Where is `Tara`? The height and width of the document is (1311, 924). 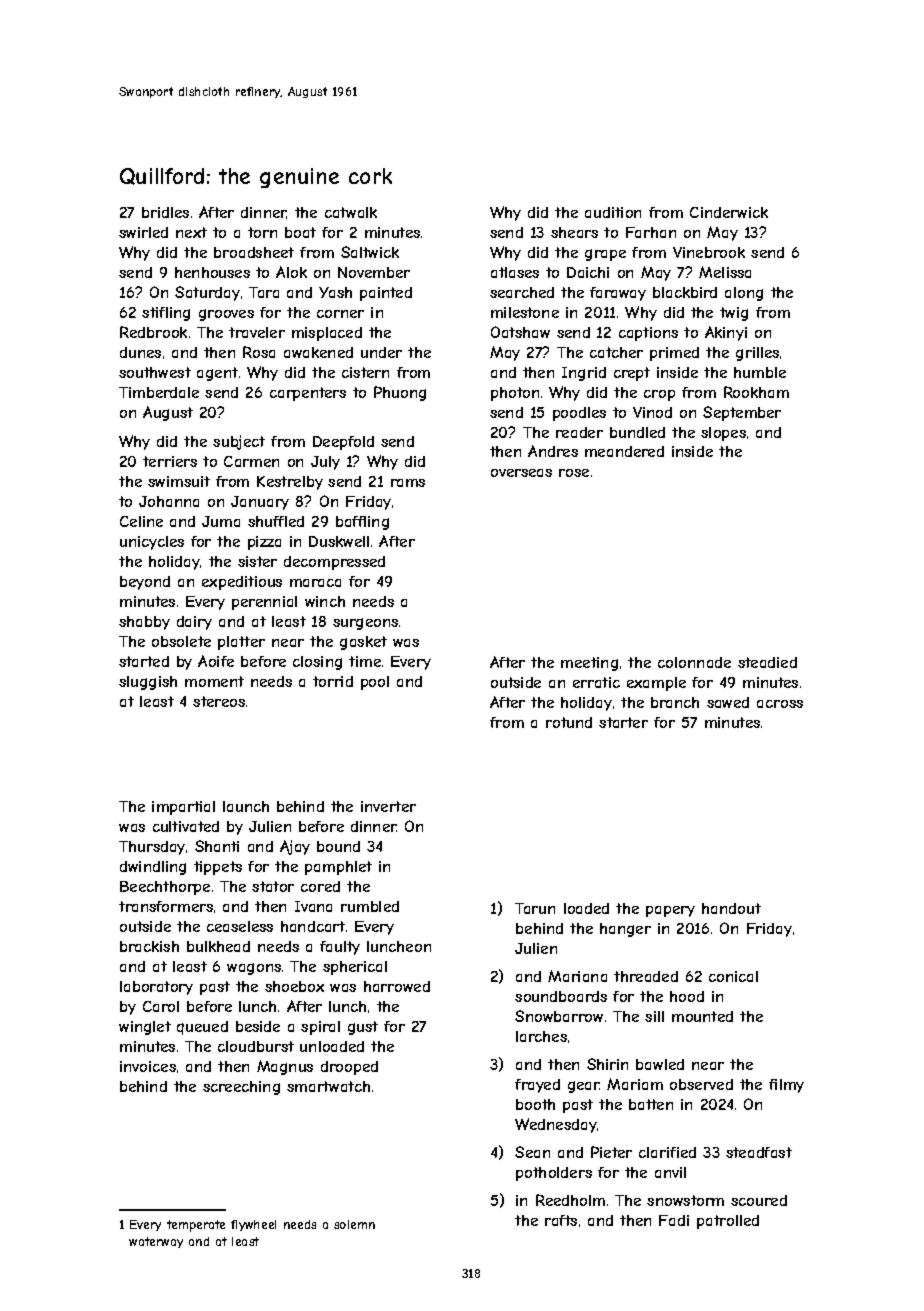 Tara is located at coordinates (264, 292).
